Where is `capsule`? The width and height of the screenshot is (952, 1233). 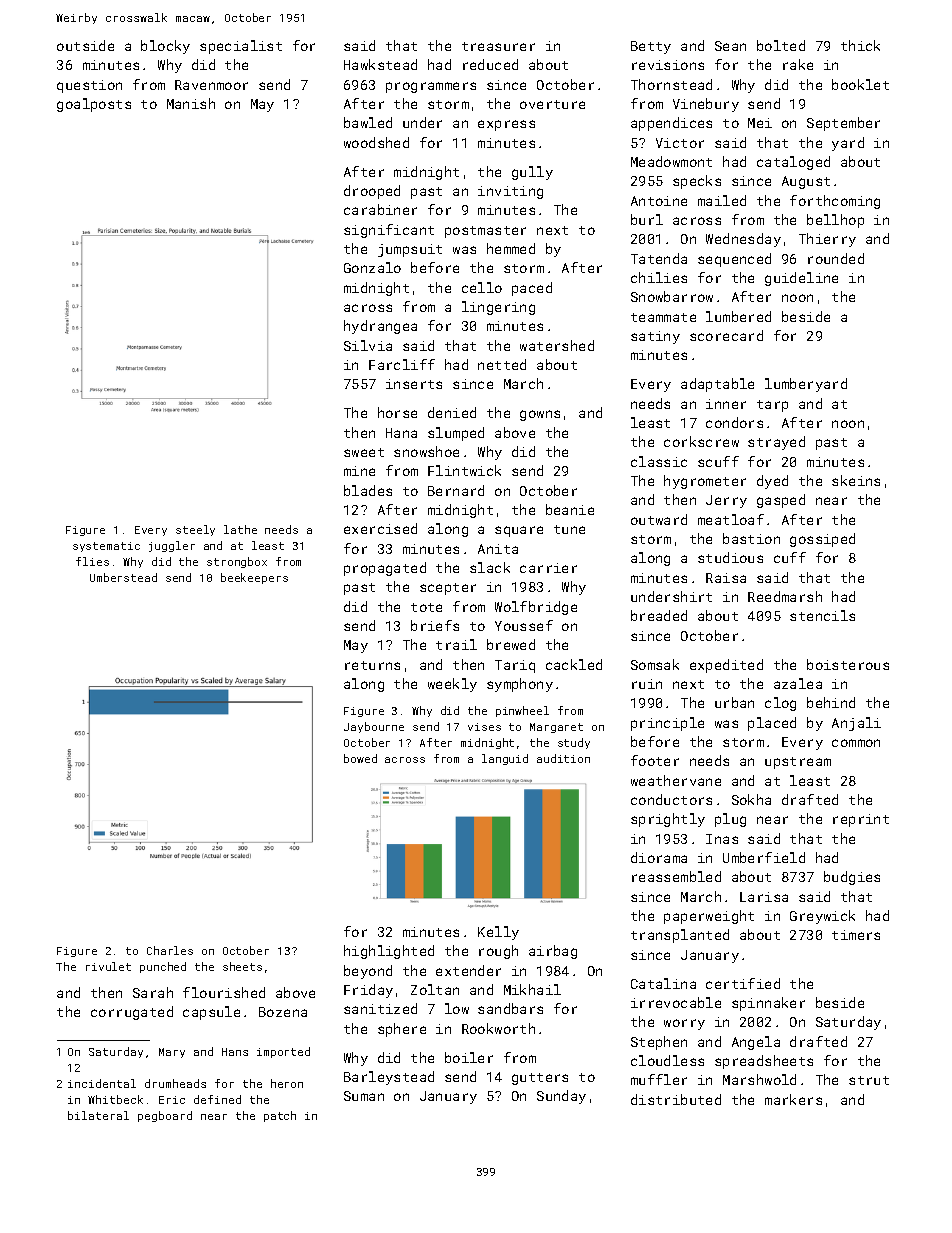
capsule is located at coordinates (211, 1013).
